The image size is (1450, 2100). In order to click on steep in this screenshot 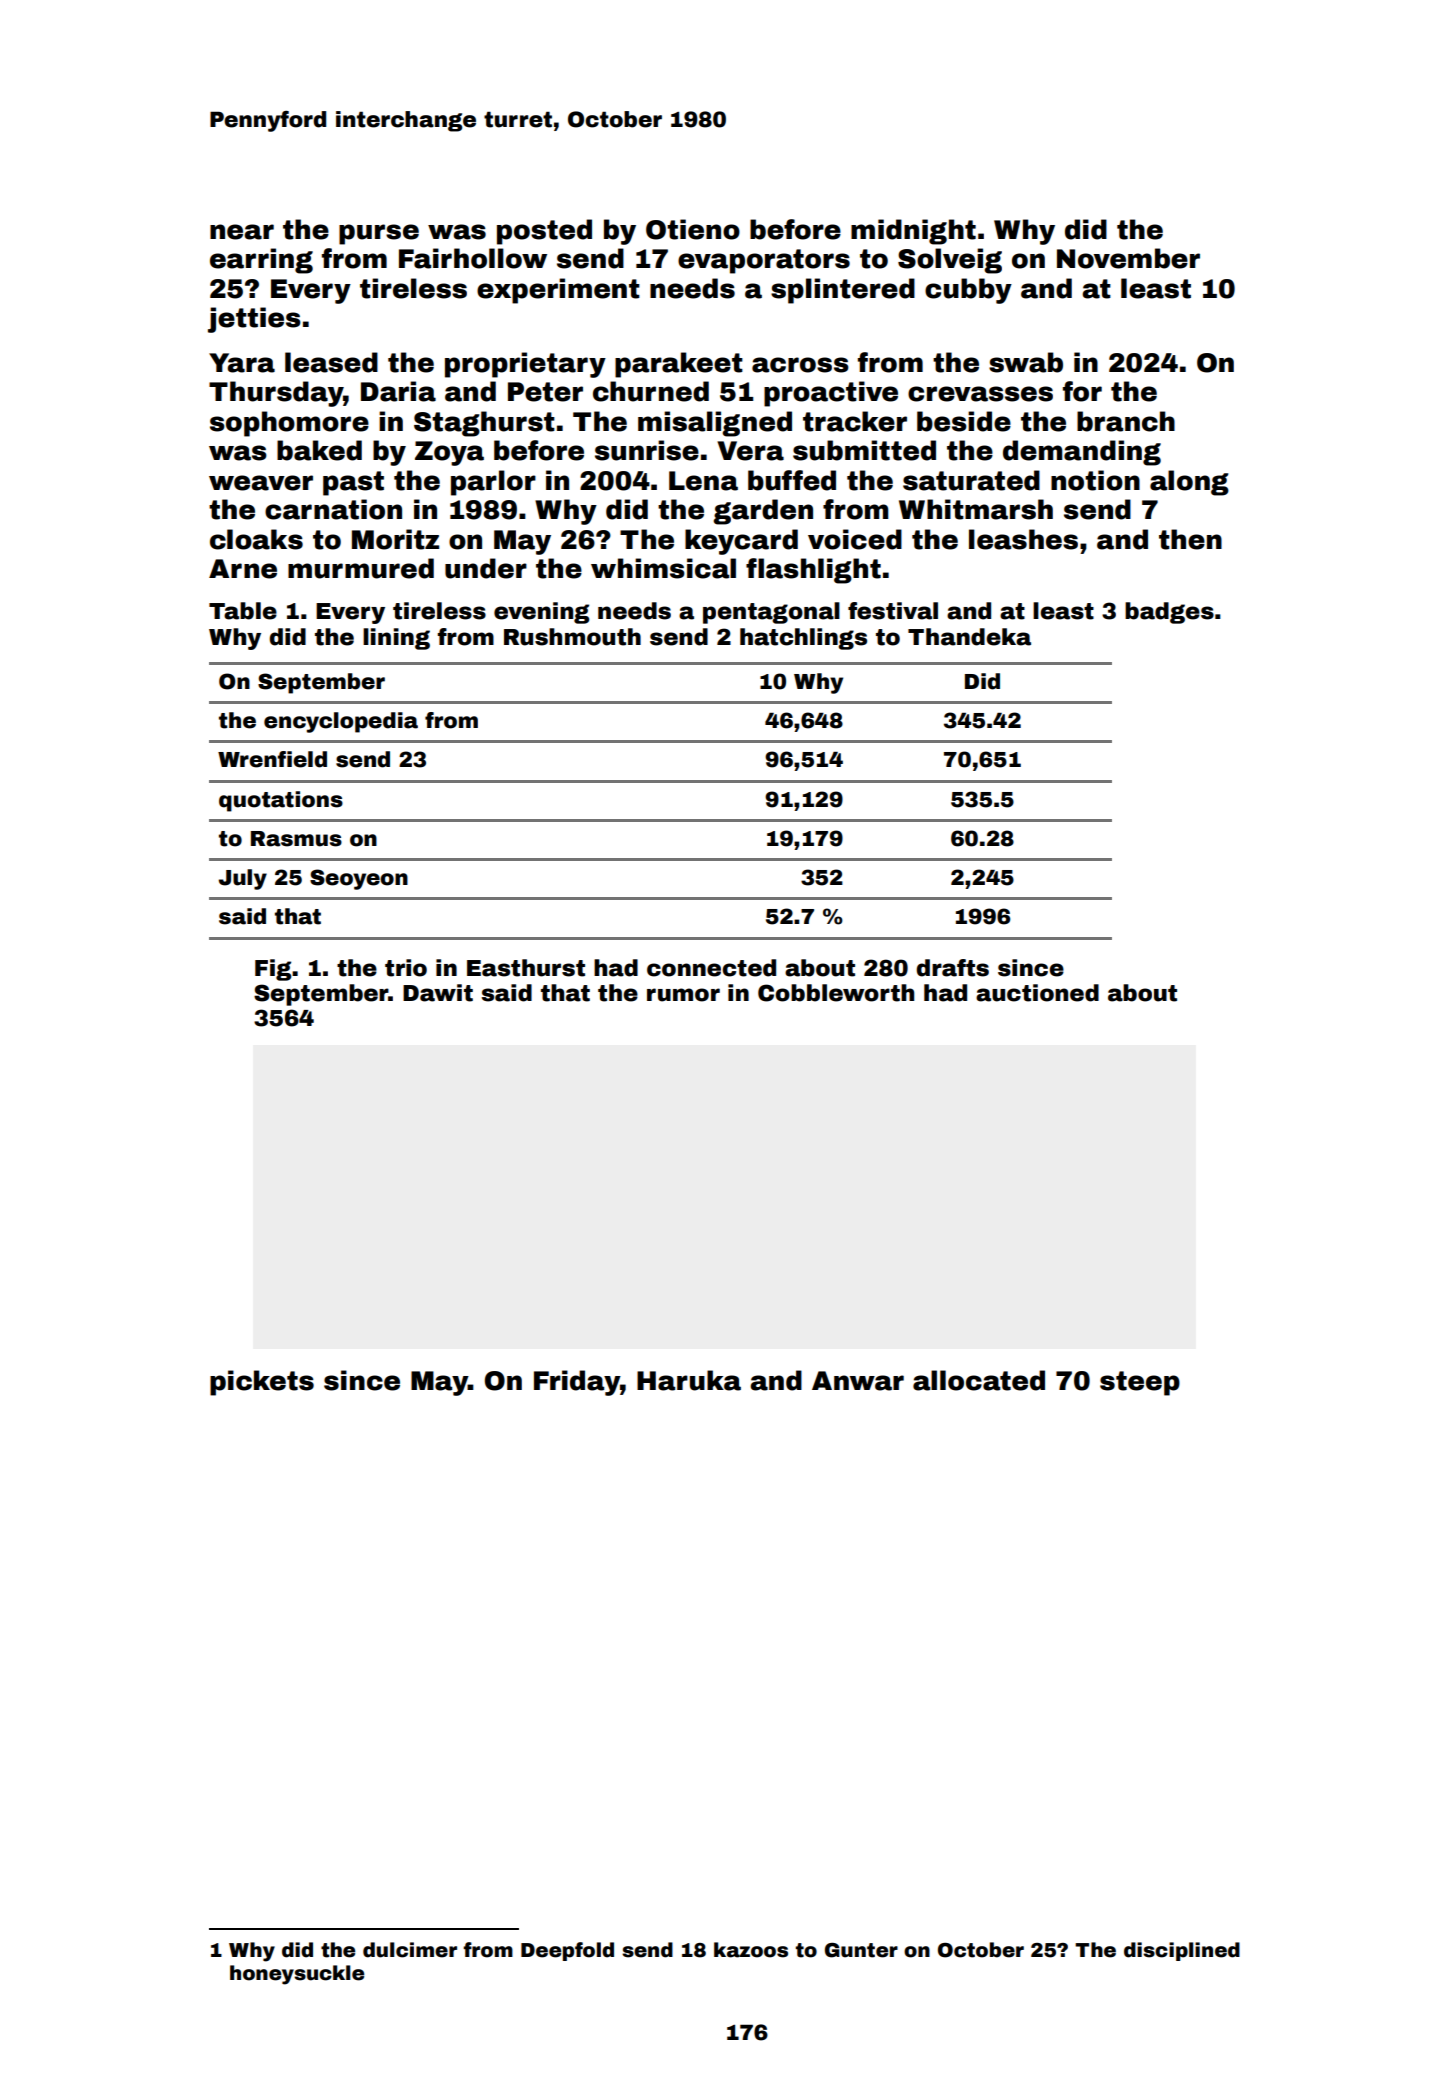, I will do `click(1140, 1383)`.
